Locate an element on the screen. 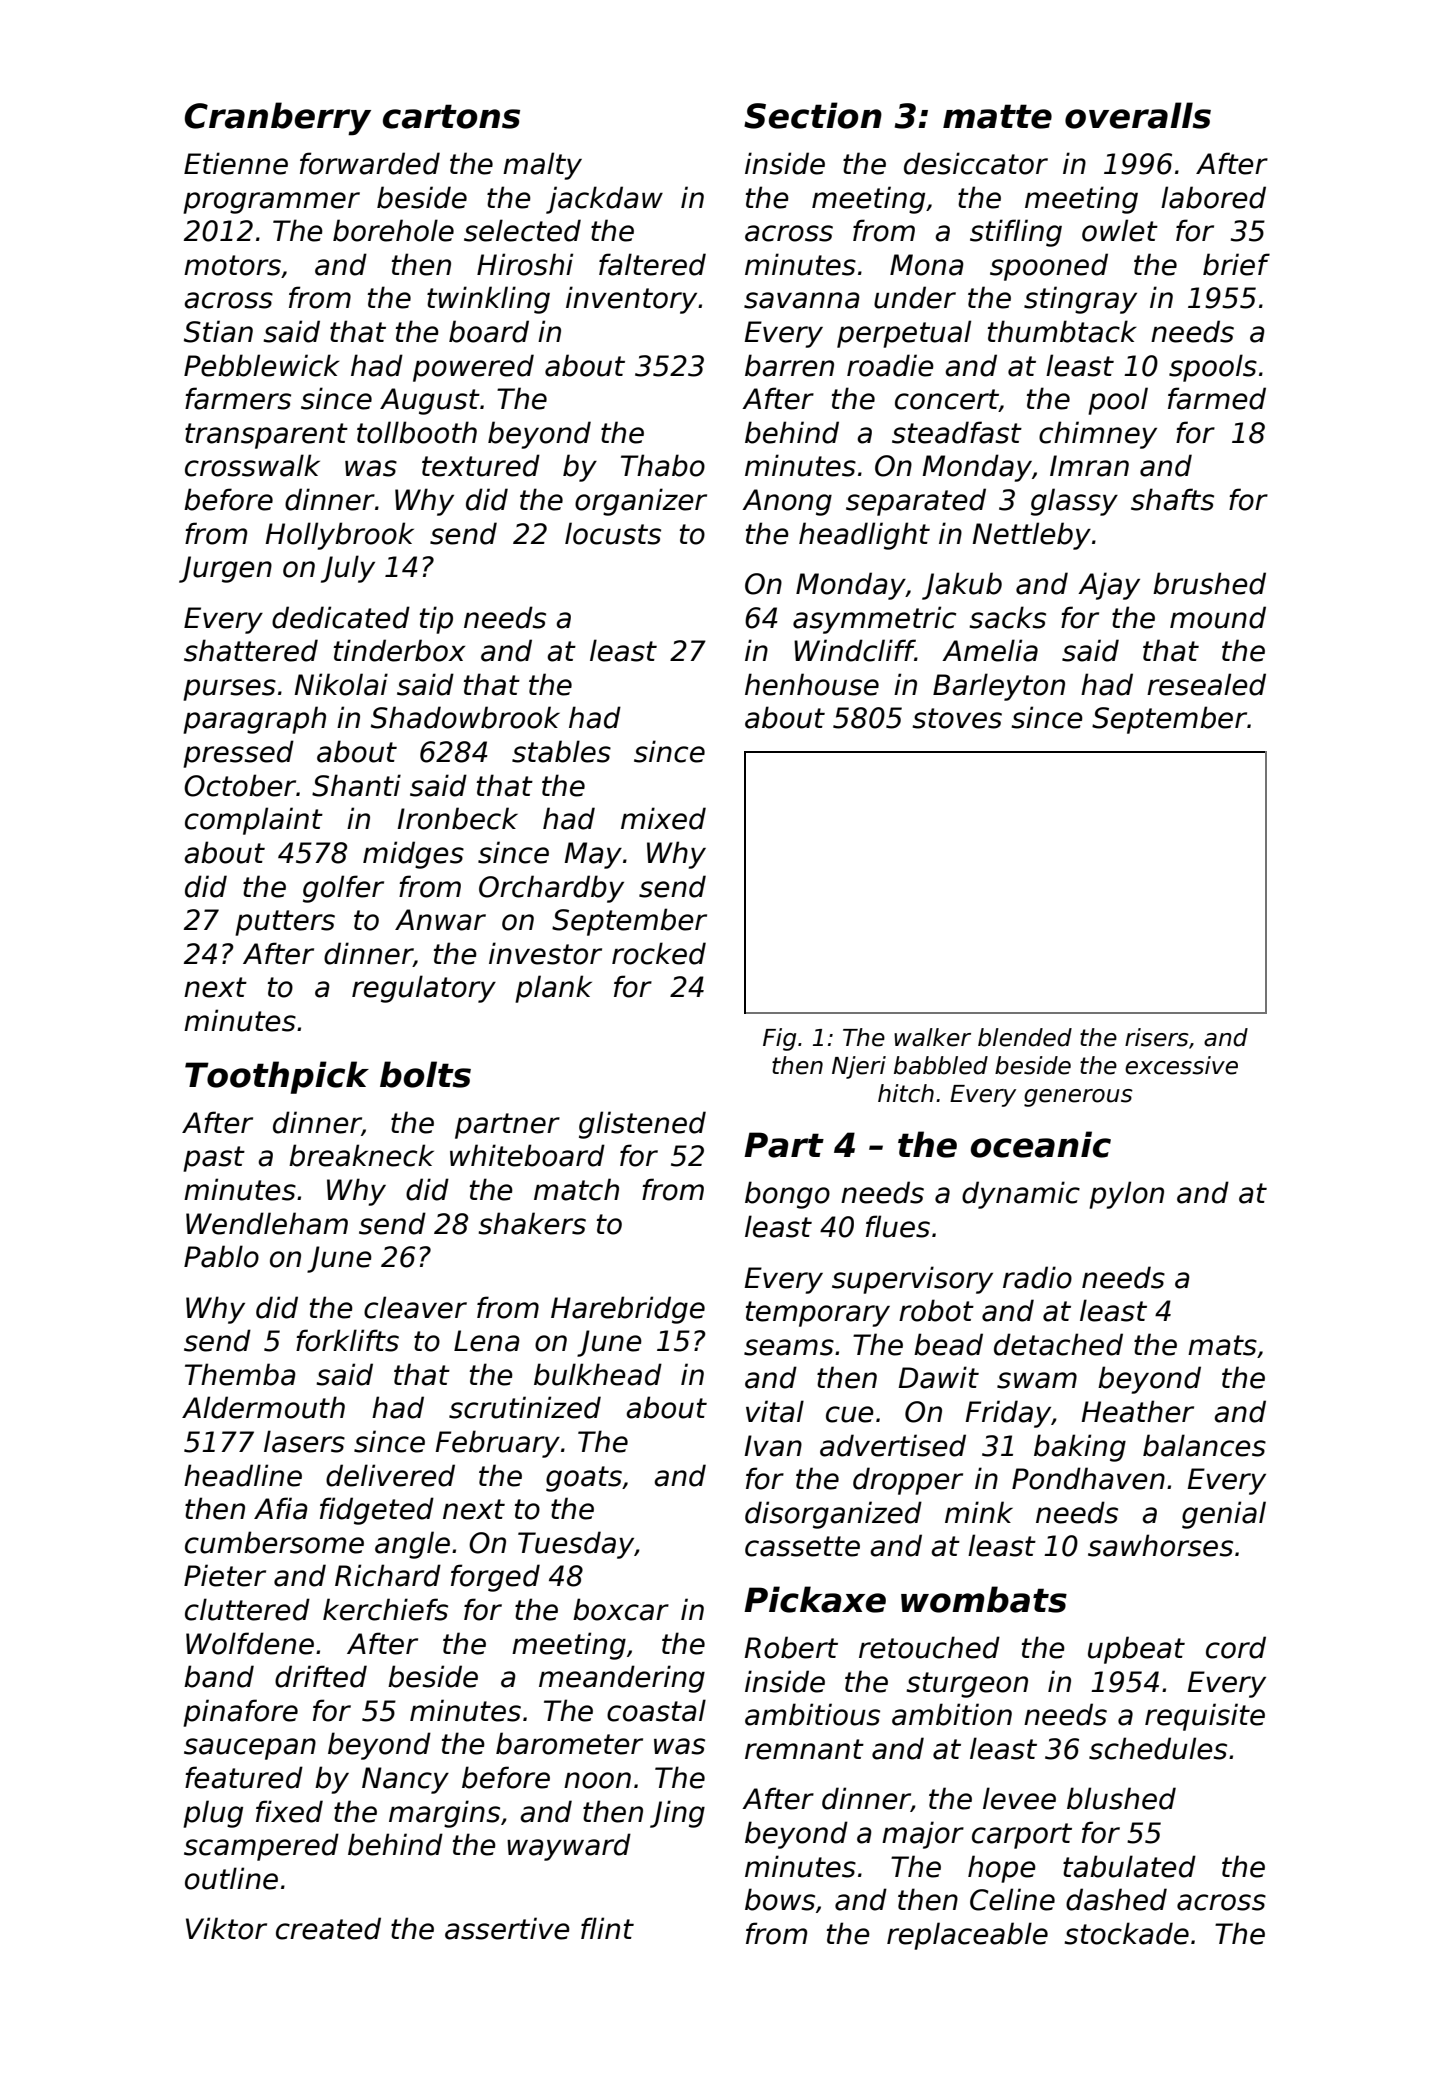  cleaver is located at coordinates (415, 1307).
